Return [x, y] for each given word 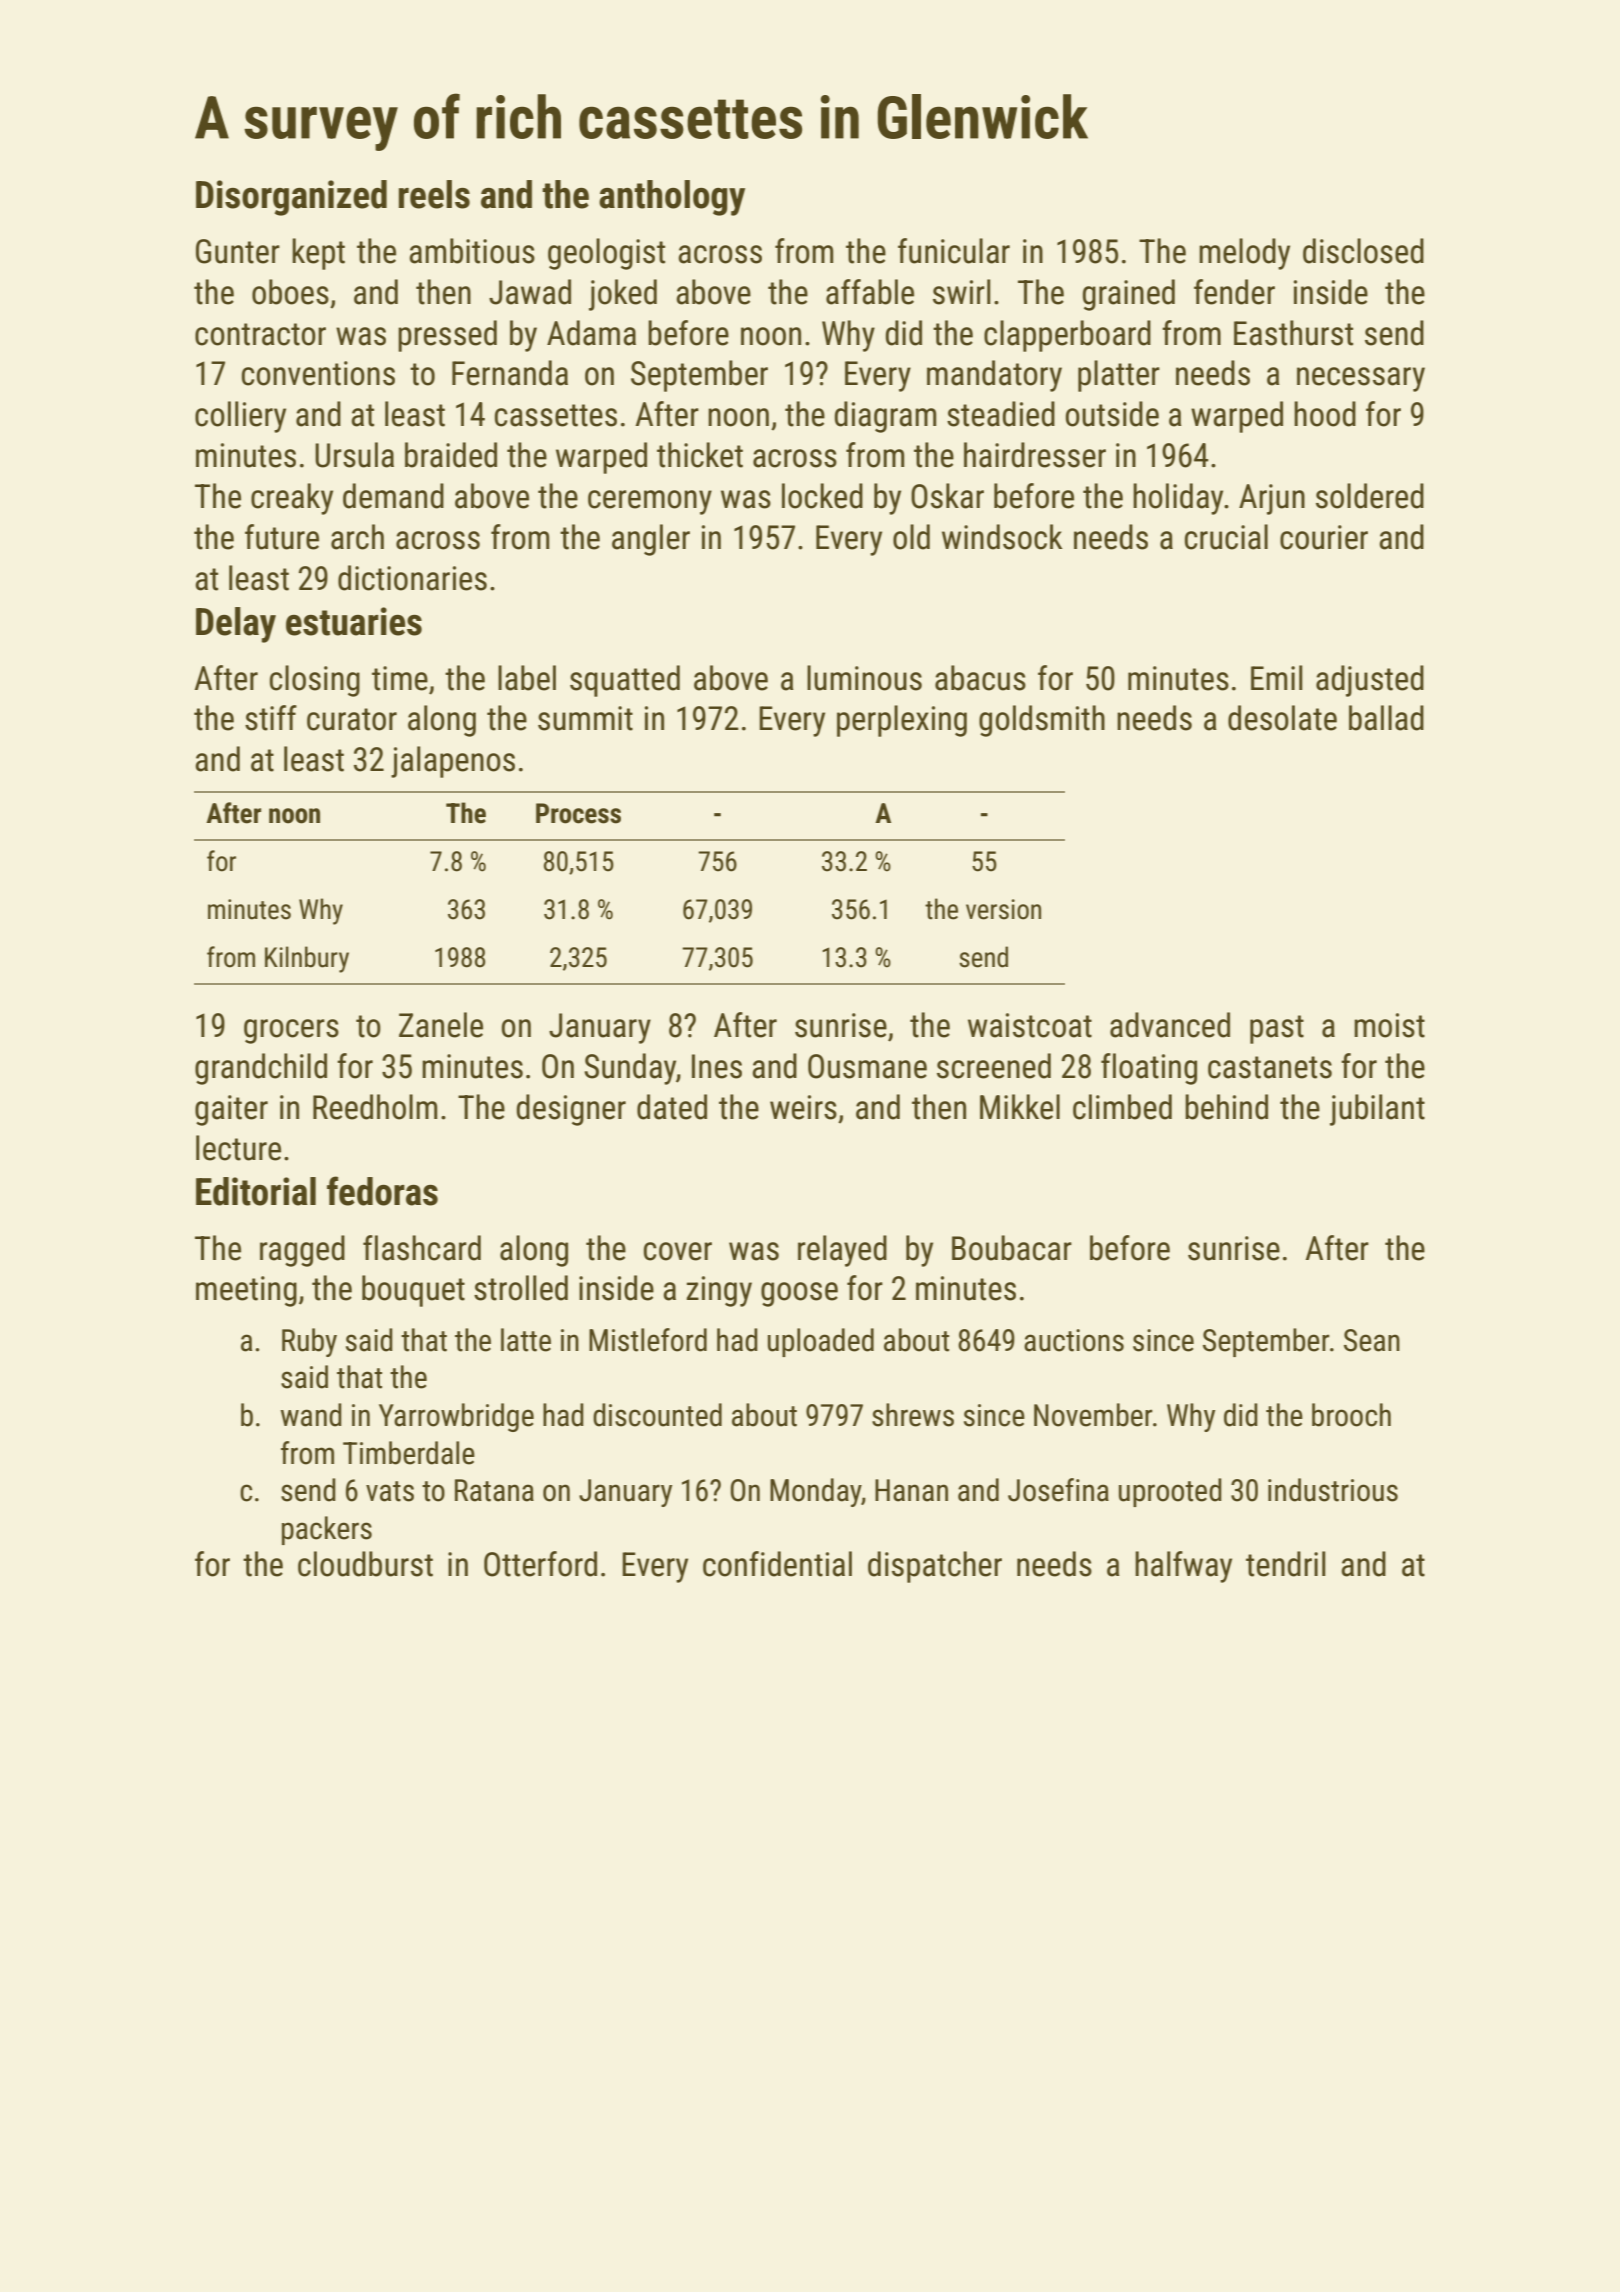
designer [571, 1110]
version [1003, 909]
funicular [954, 251]
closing [315, 681]
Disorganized [291, 198]
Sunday [630, 1069]
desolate [1282, 718]
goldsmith [1042, 721]
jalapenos [453, 762]
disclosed [1363, 251]
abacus [980, 678]
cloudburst [365, 1564]
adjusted [1370, 681]
